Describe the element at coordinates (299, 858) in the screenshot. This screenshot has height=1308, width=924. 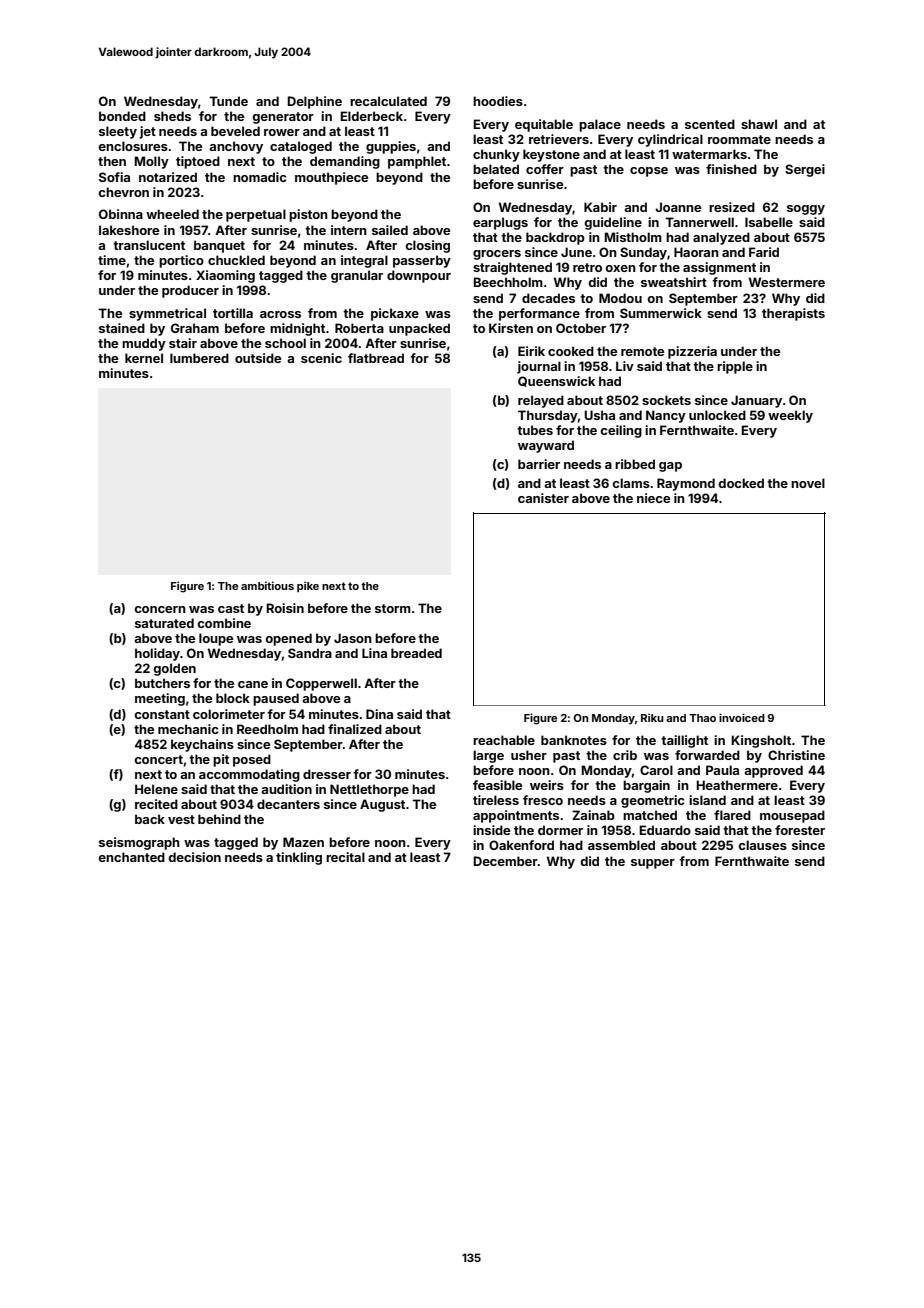
I see `tinkling` at that location.
